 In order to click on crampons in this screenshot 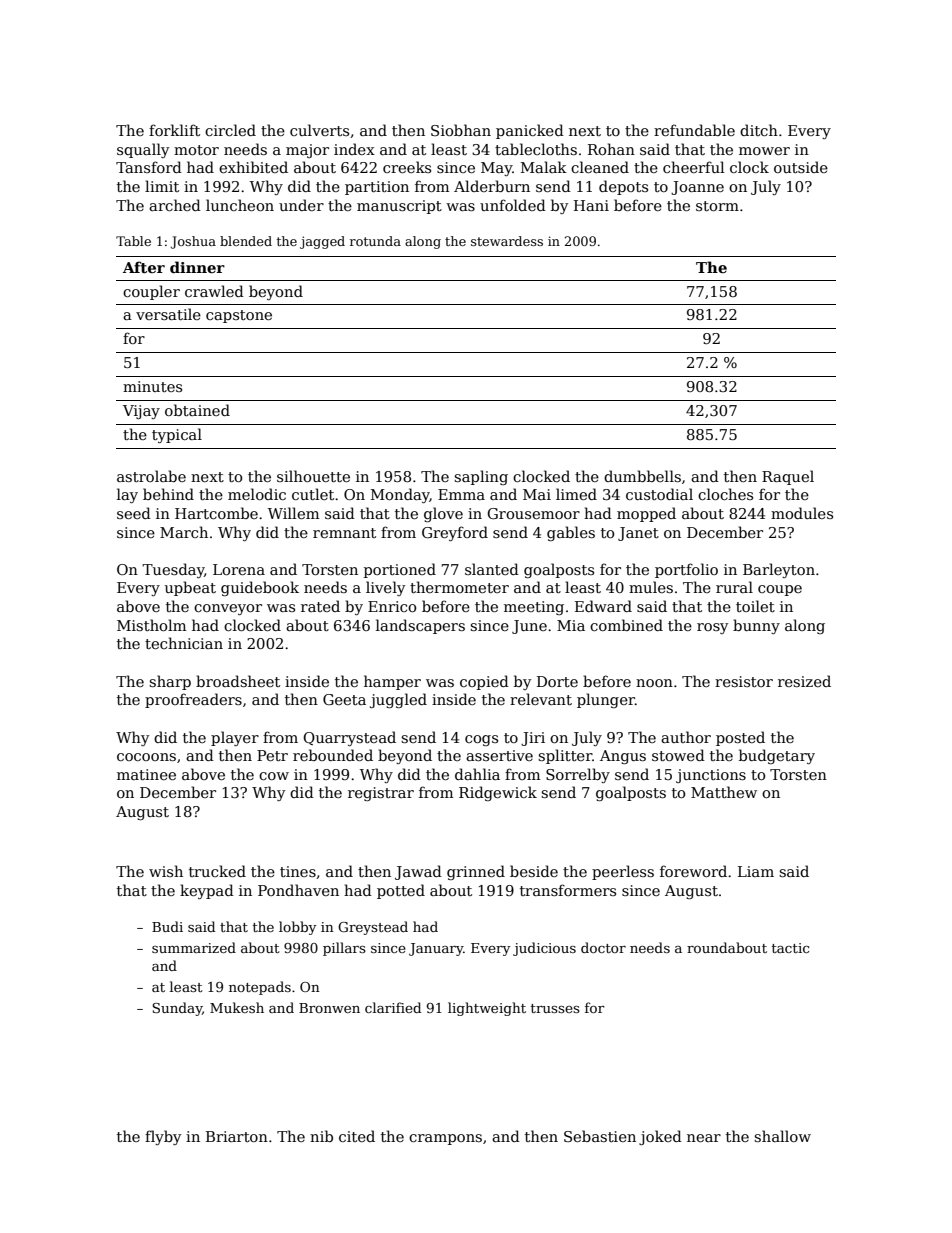, I will do `click(445, 1139)`.
